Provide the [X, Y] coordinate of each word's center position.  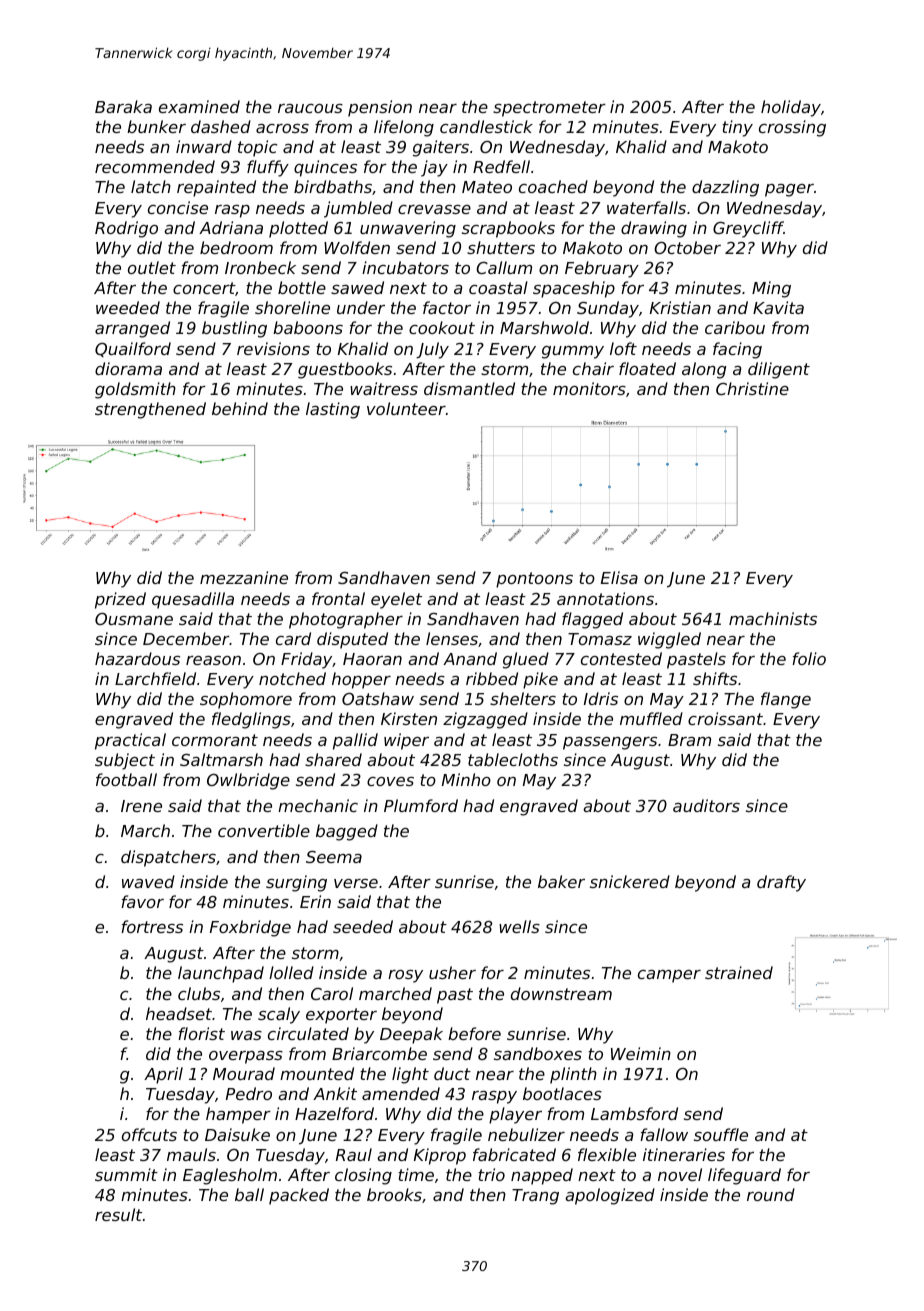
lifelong [404, 128]
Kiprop [440, 1156]
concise [178, 207]
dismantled [469, 388]
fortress [152, 926]
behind [240, 408]
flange [786, 700]
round [771, 1194]
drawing [654, 229]
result [118, 1214]
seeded [363, 926]
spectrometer [549, 109]
